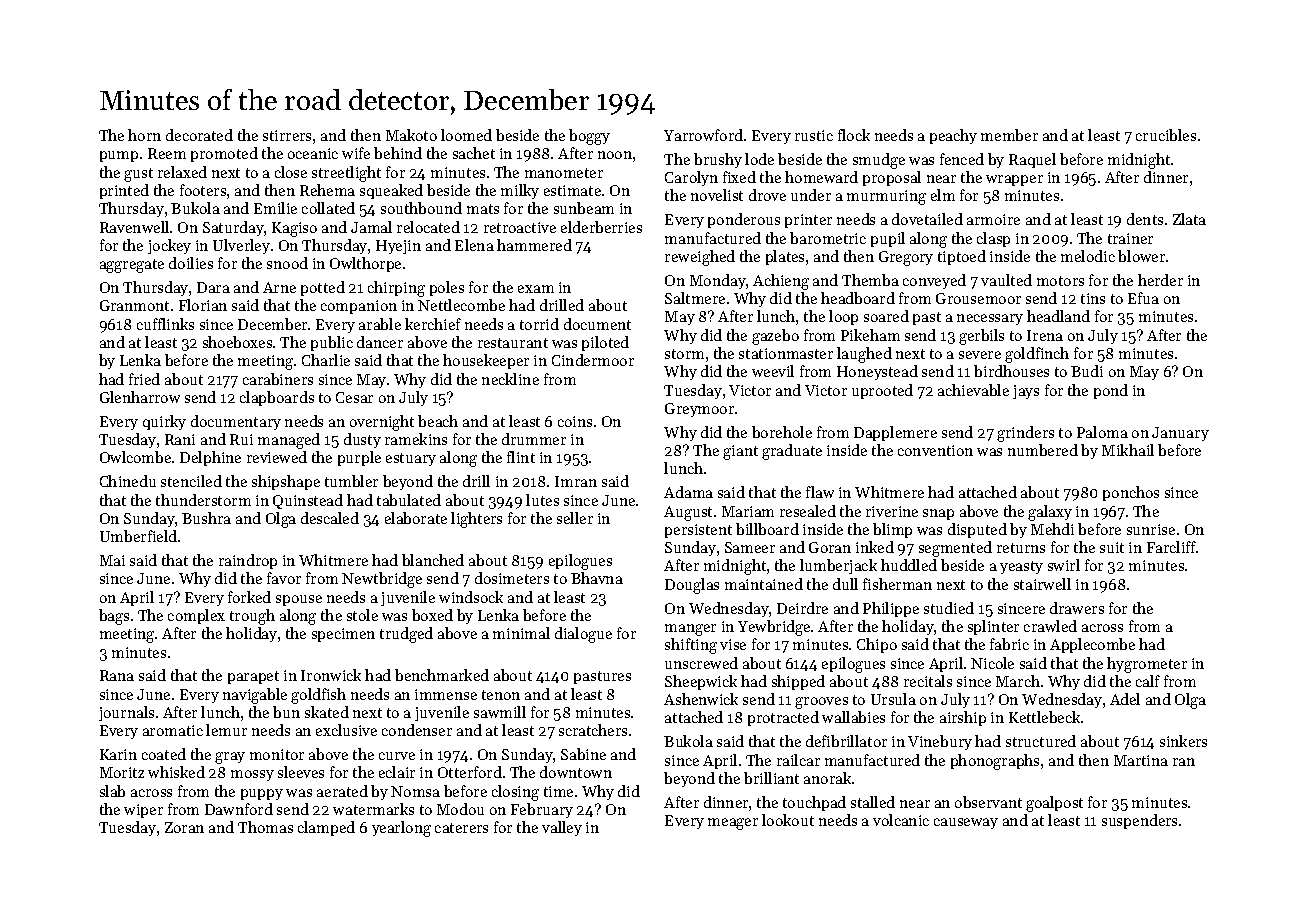 This screenshot has width=1308, height=924. What do you see at coordinates (346, 174) in the screenshot?
I see `streetlight` at bounding box center [346, 174].
